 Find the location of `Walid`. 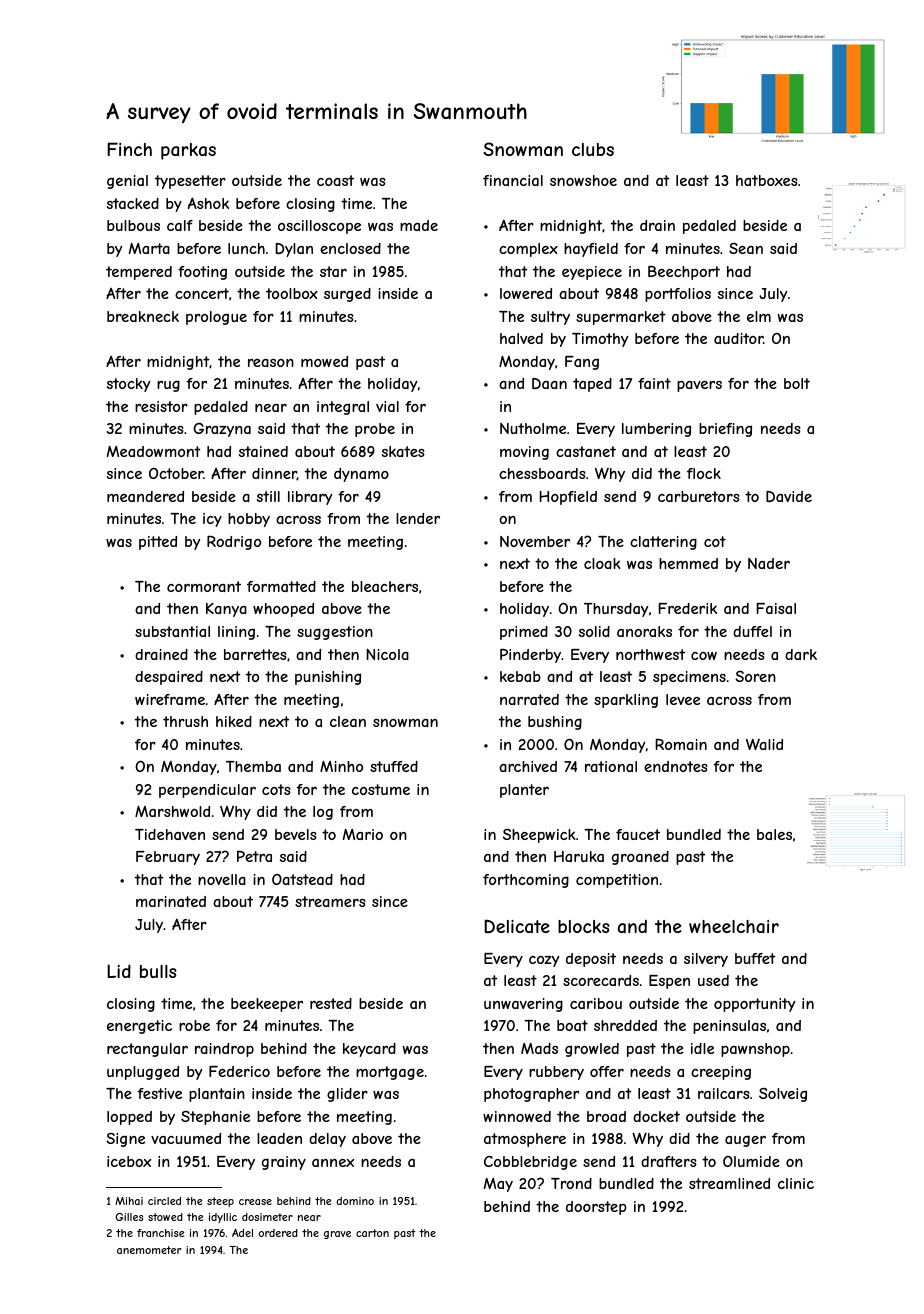

Walid is located at coordinates (764, 744).
